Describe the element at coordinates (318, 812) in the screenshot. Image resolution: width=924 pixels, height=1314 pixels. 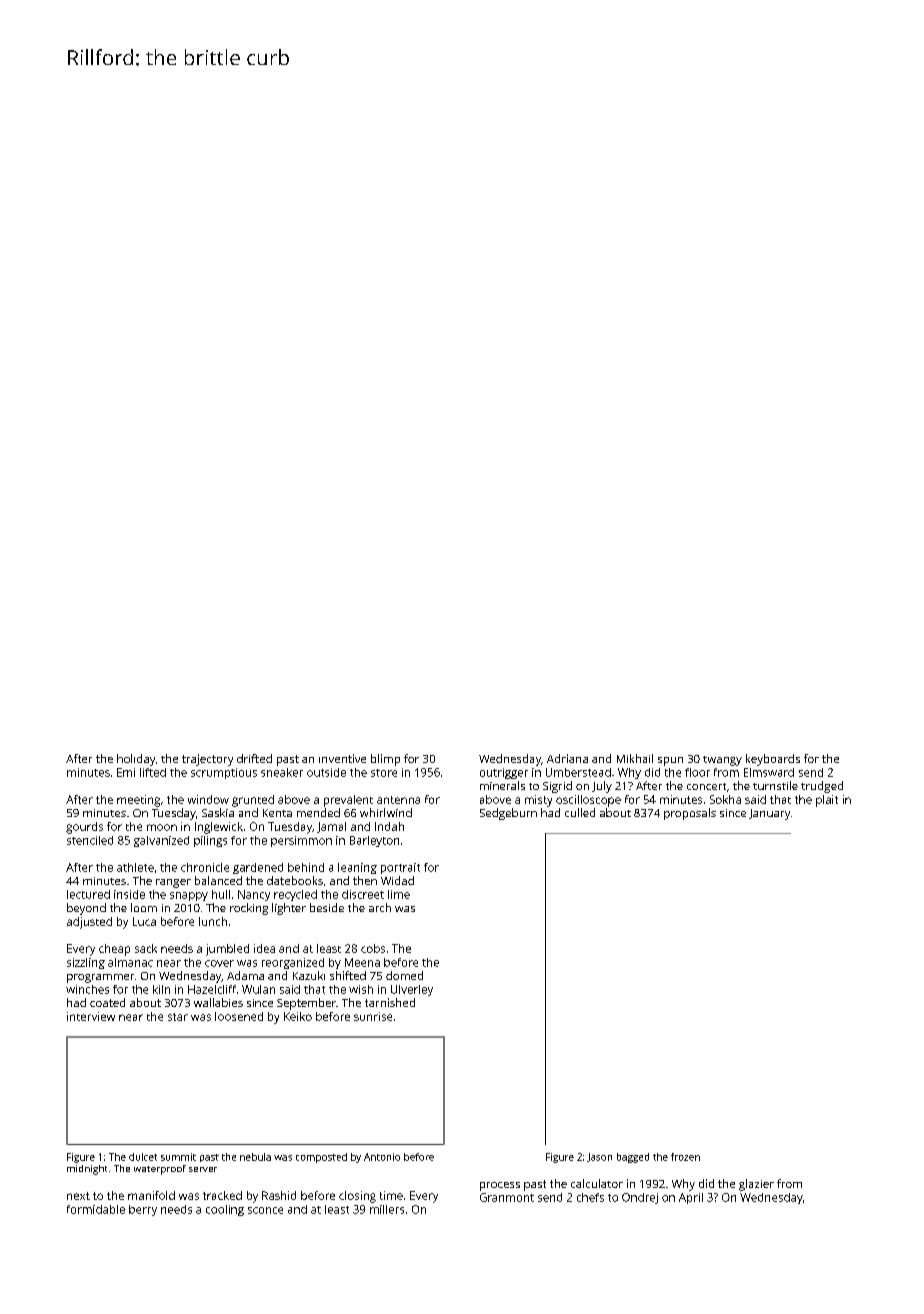
I see `mended` at that location.
